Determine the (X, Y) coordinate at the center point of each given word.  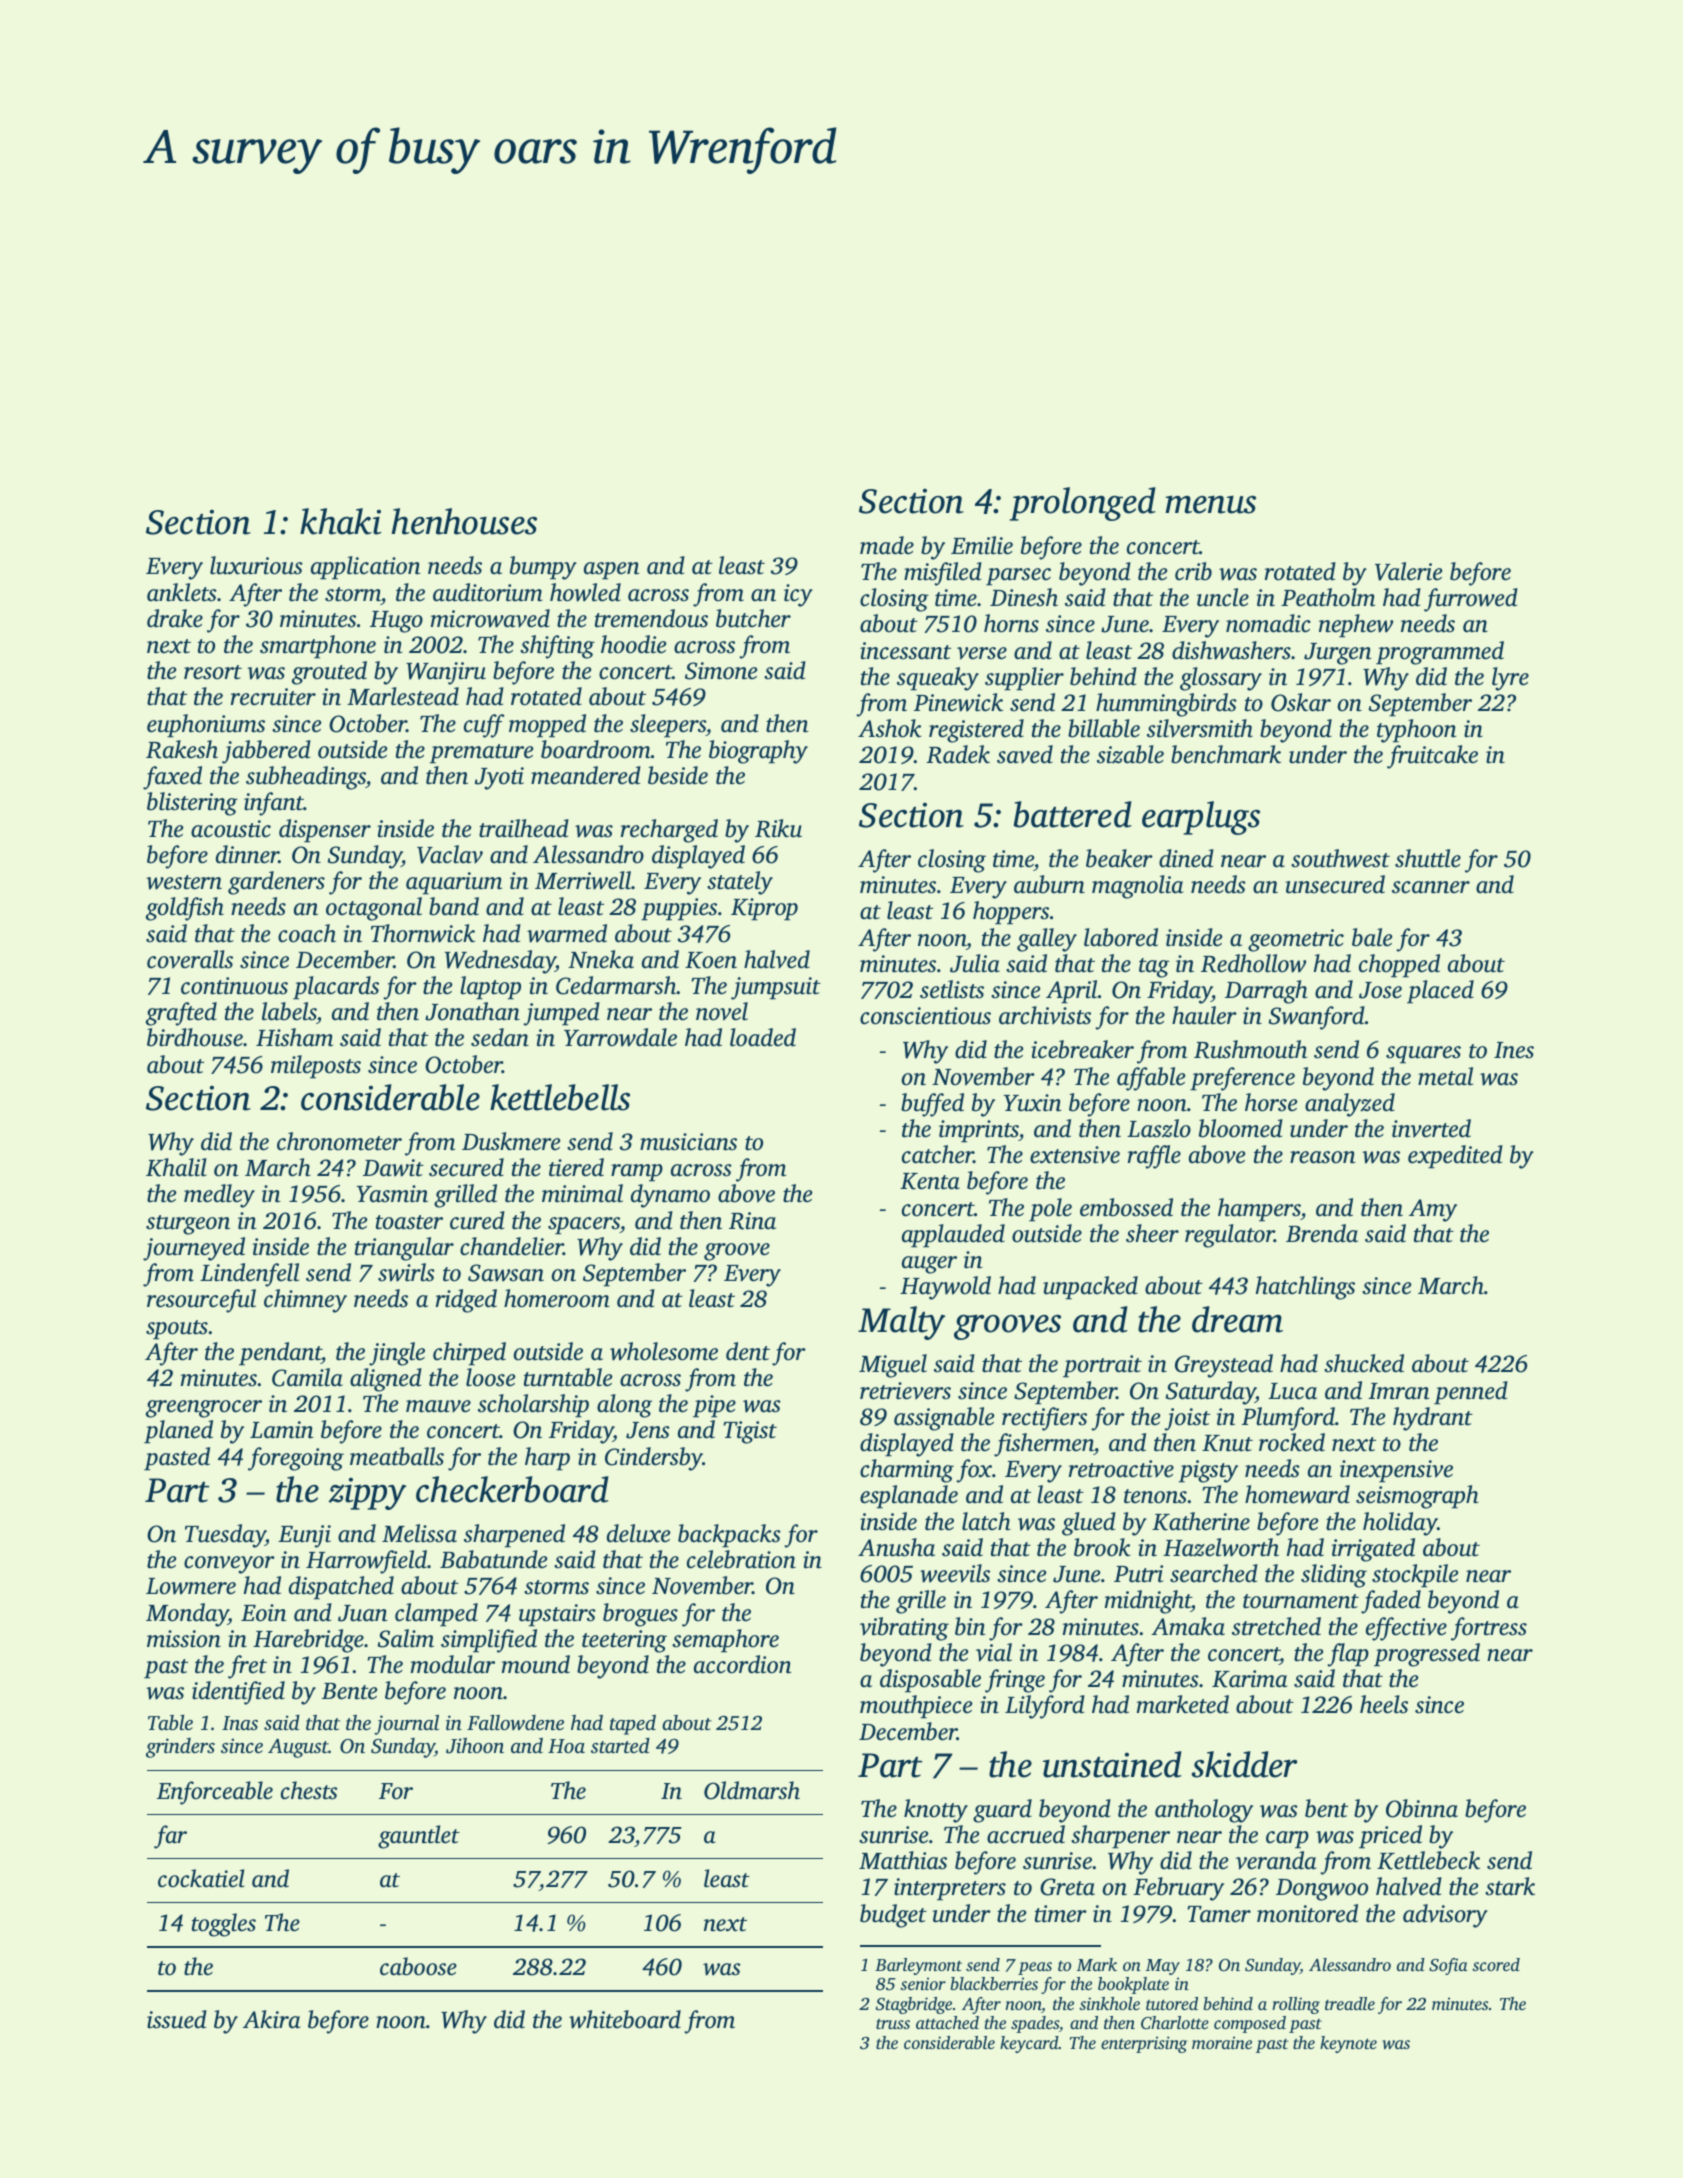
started (620, 1745)
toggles (224, 1925)
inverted (1431, 1128)
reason (1322, 1157)
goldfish (185, 909)
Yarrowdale (620, 1037)
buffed (932, 1105)
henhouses (464, 521)
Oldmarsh (752, 1790)
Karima (1249, 1679)
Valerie (1409, 571)
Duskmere (511, 1141)
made (887, 545)
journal (406, 1725)
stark (1510, 1886)
